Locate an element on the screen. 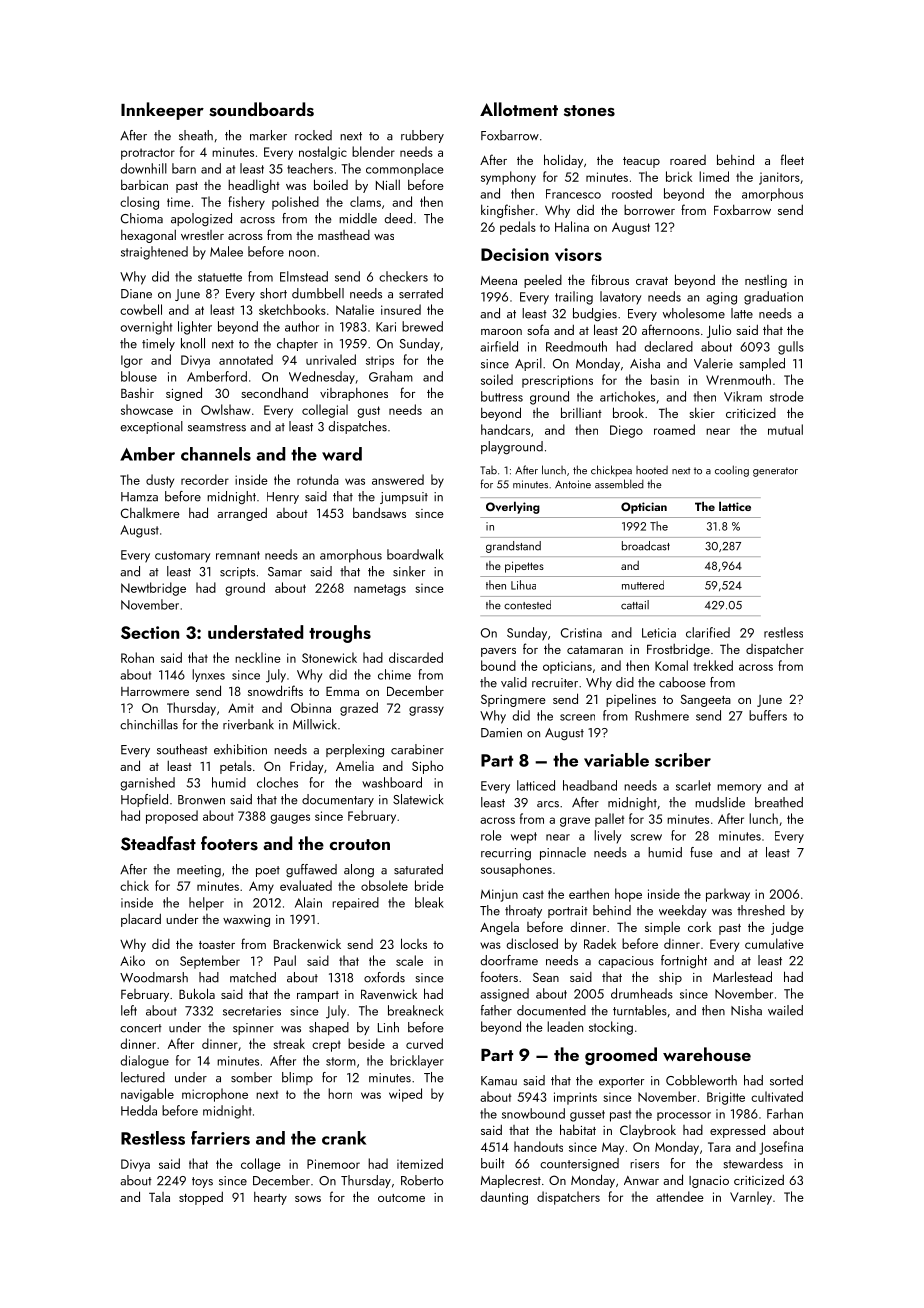  teacup is located at coordinates (641, 162).
